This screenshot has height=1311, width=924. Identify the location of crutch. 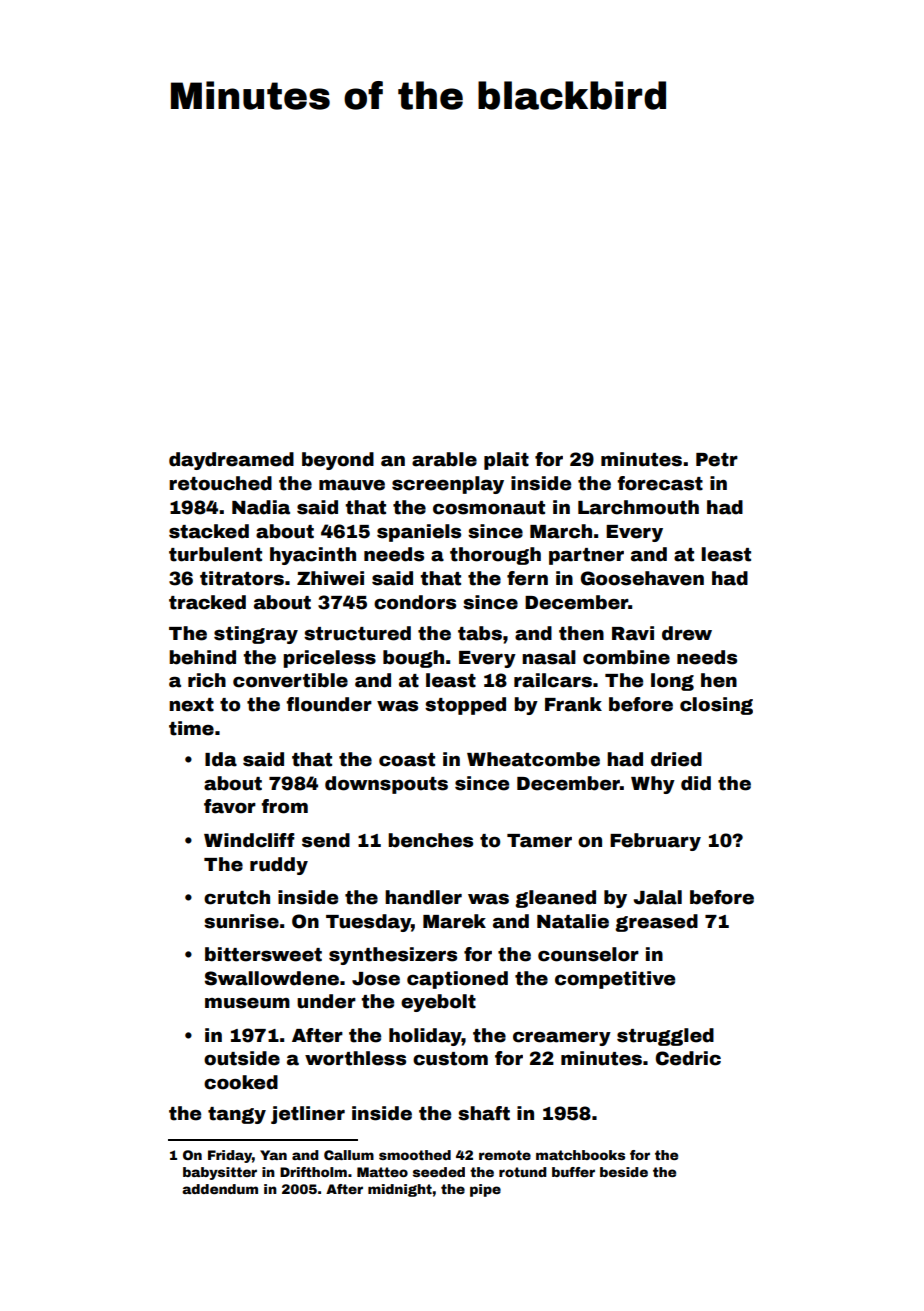
(237, 897).
